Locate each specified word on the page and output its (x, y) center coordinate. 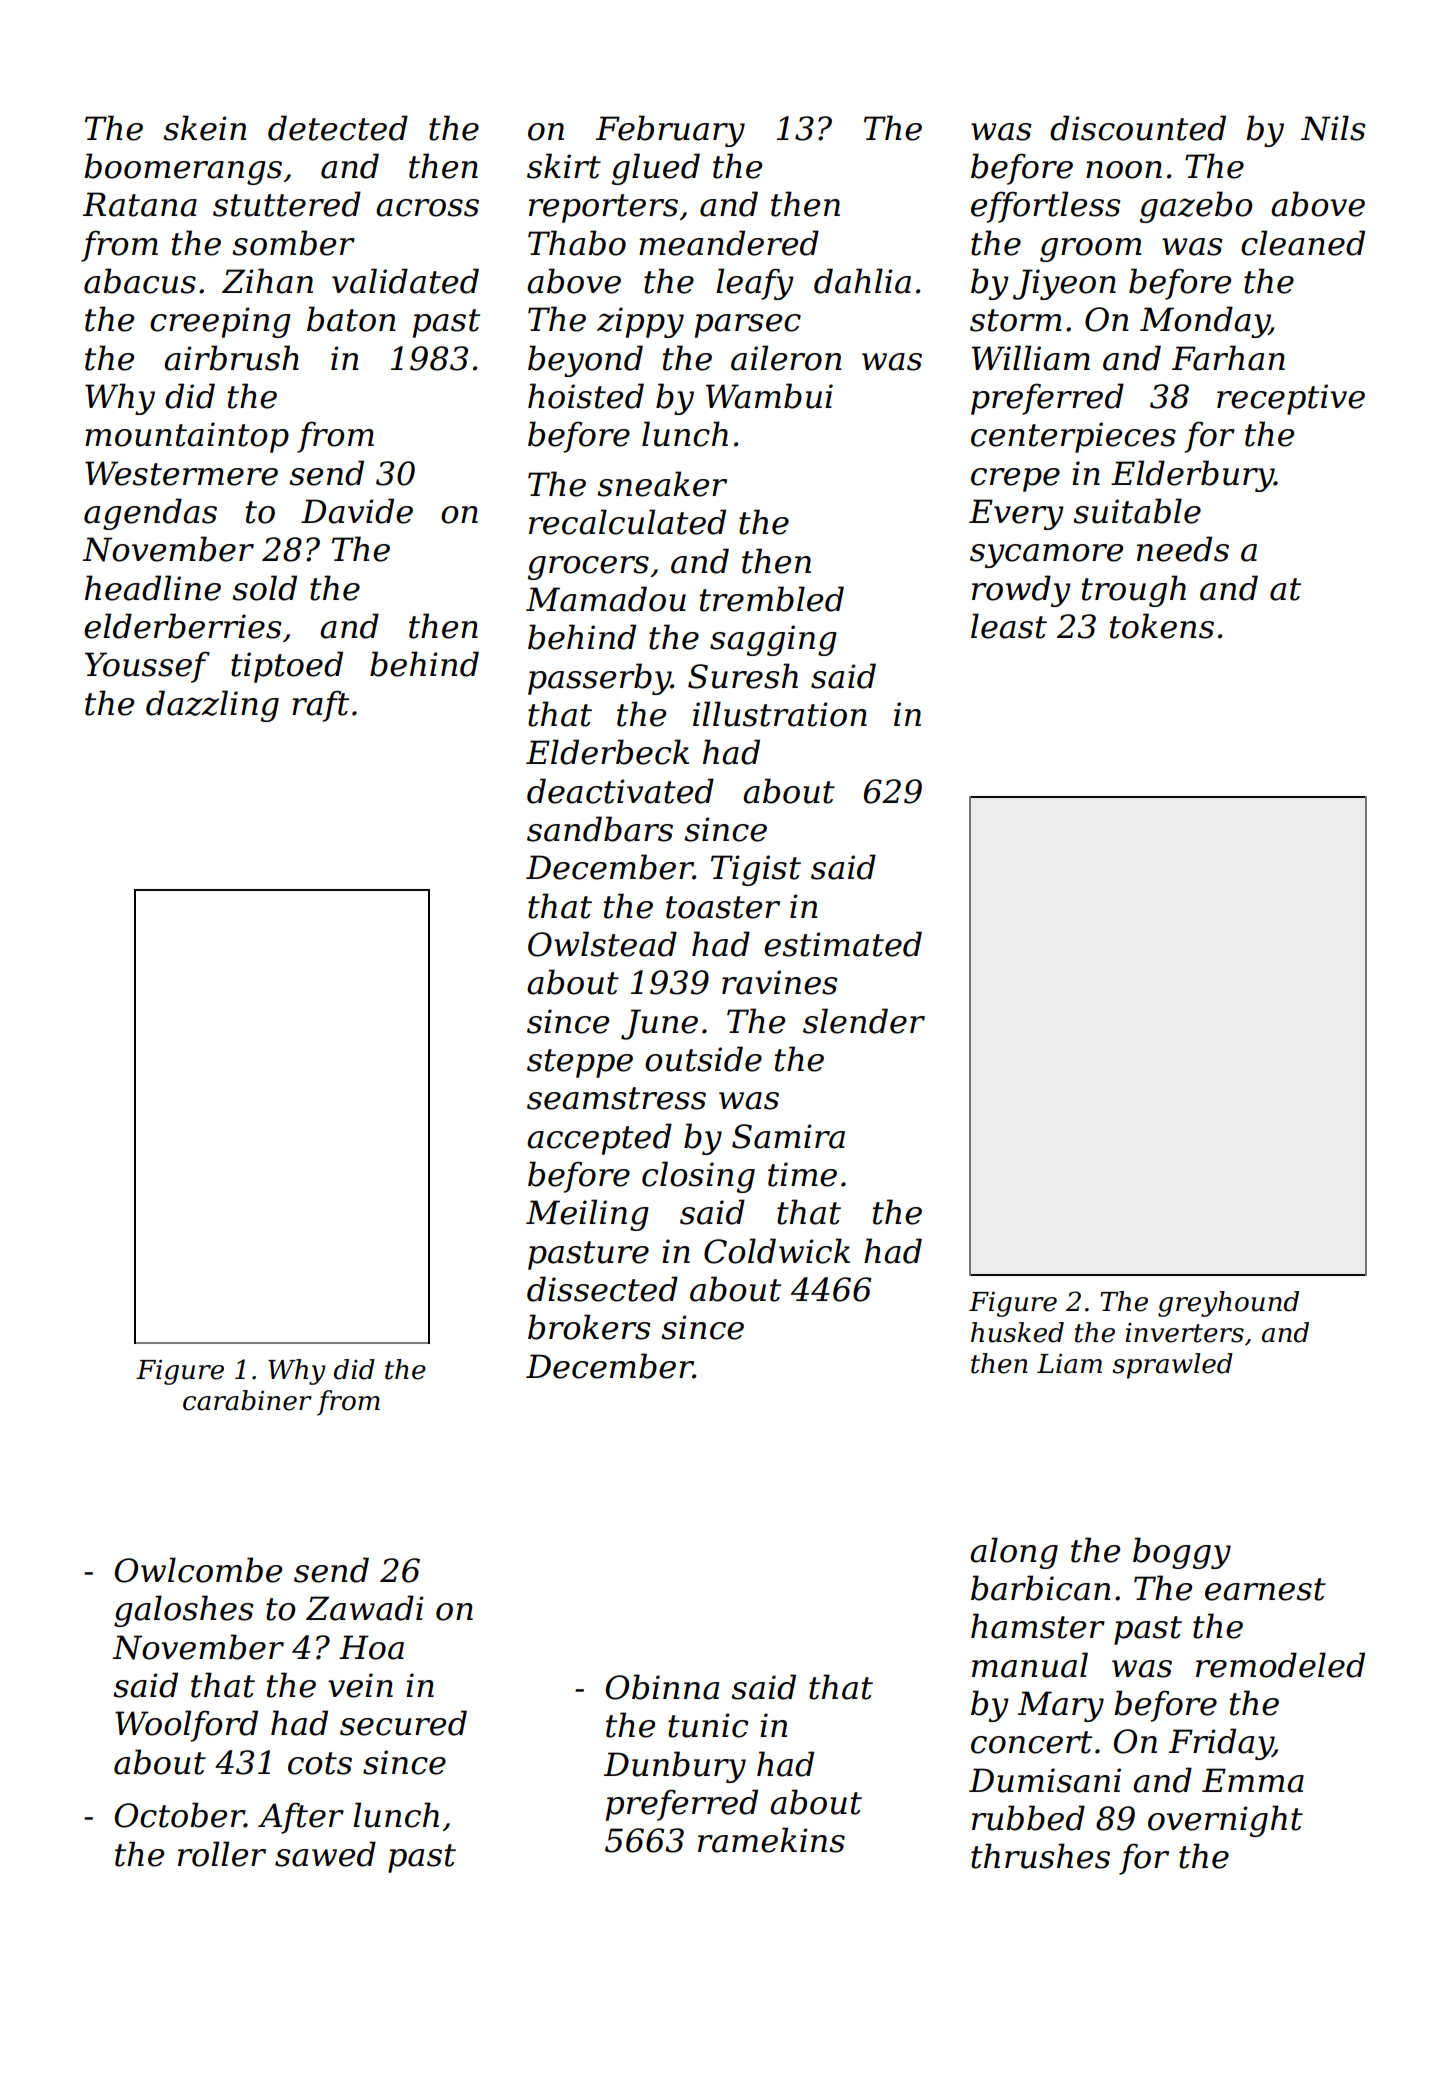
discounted (1138, 128)
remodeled (1280, 1665)
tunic (708, 1725)
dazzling (212, 706)
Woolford (186, 1726)
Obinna (662, 1687)
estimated (843, 944)
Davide (357, 511)
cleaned (1303, 243)
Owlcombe (198, 1570)
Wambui (769, 396)
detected (338, 128)
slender (864, 1021)
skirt (564, 166)
